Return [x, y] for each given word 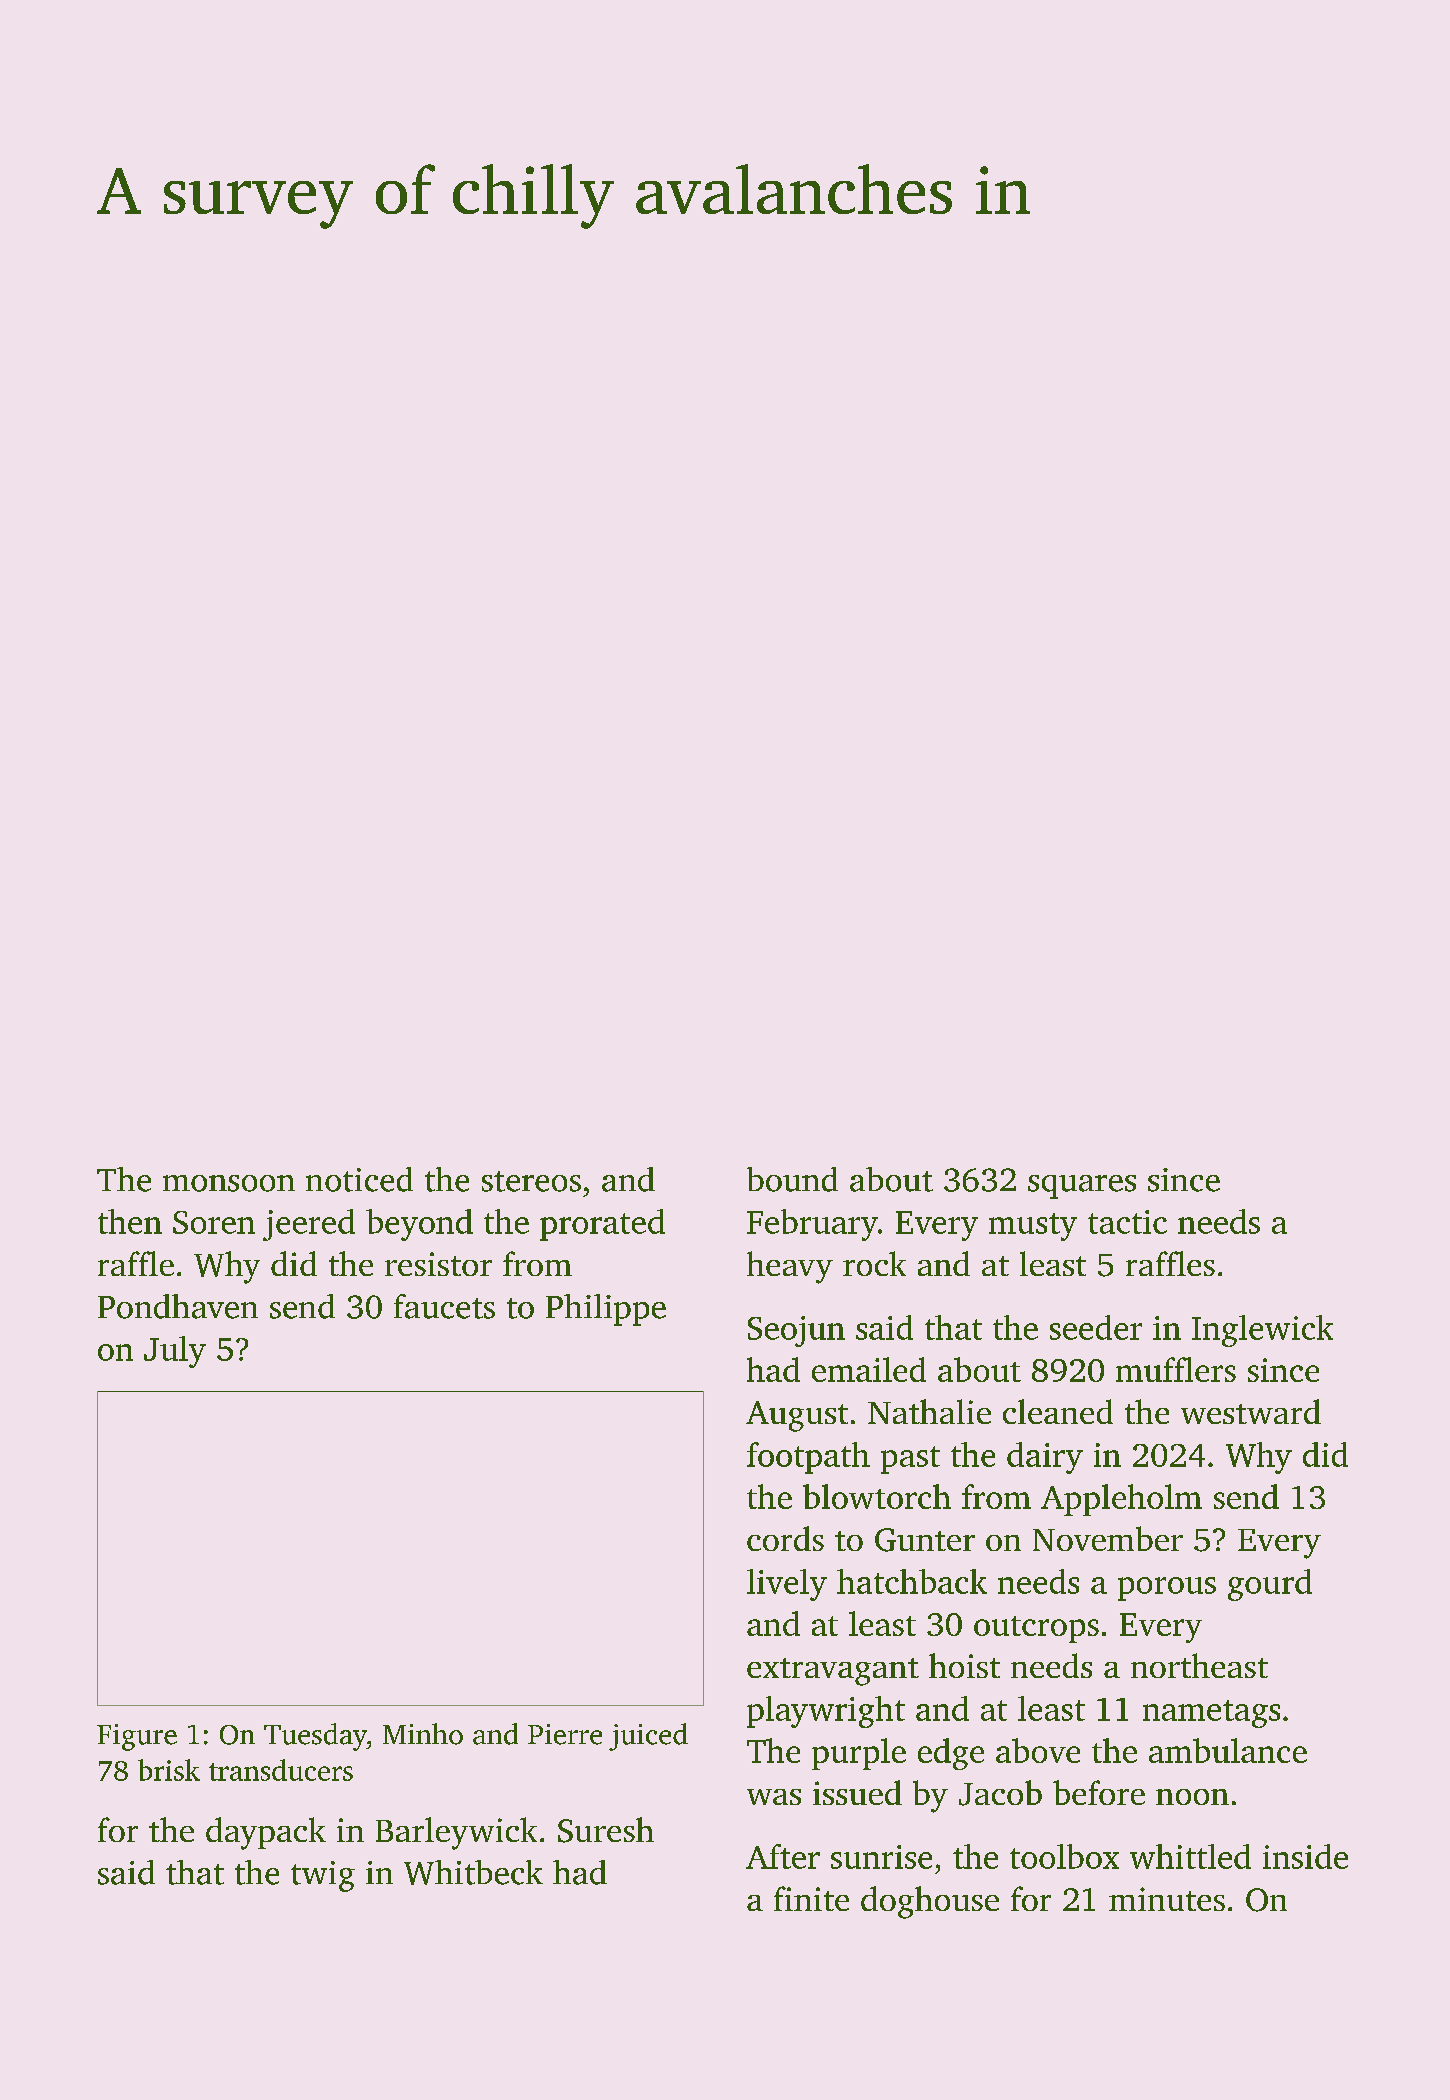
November [1108, 1538]
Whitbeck [473, 1872]
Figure [137, 1737]
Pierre [565, 1734]
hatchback [912, 1581]
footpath [808, 1458]
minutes [1167, 1899]
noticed [359, 1179]
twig [323, 1876]
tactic [1127, 1222]
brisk [169, 1770]
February [812, 1225]
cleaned [1058, 1411]
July [175, 1352]
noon [1192, 1797]
